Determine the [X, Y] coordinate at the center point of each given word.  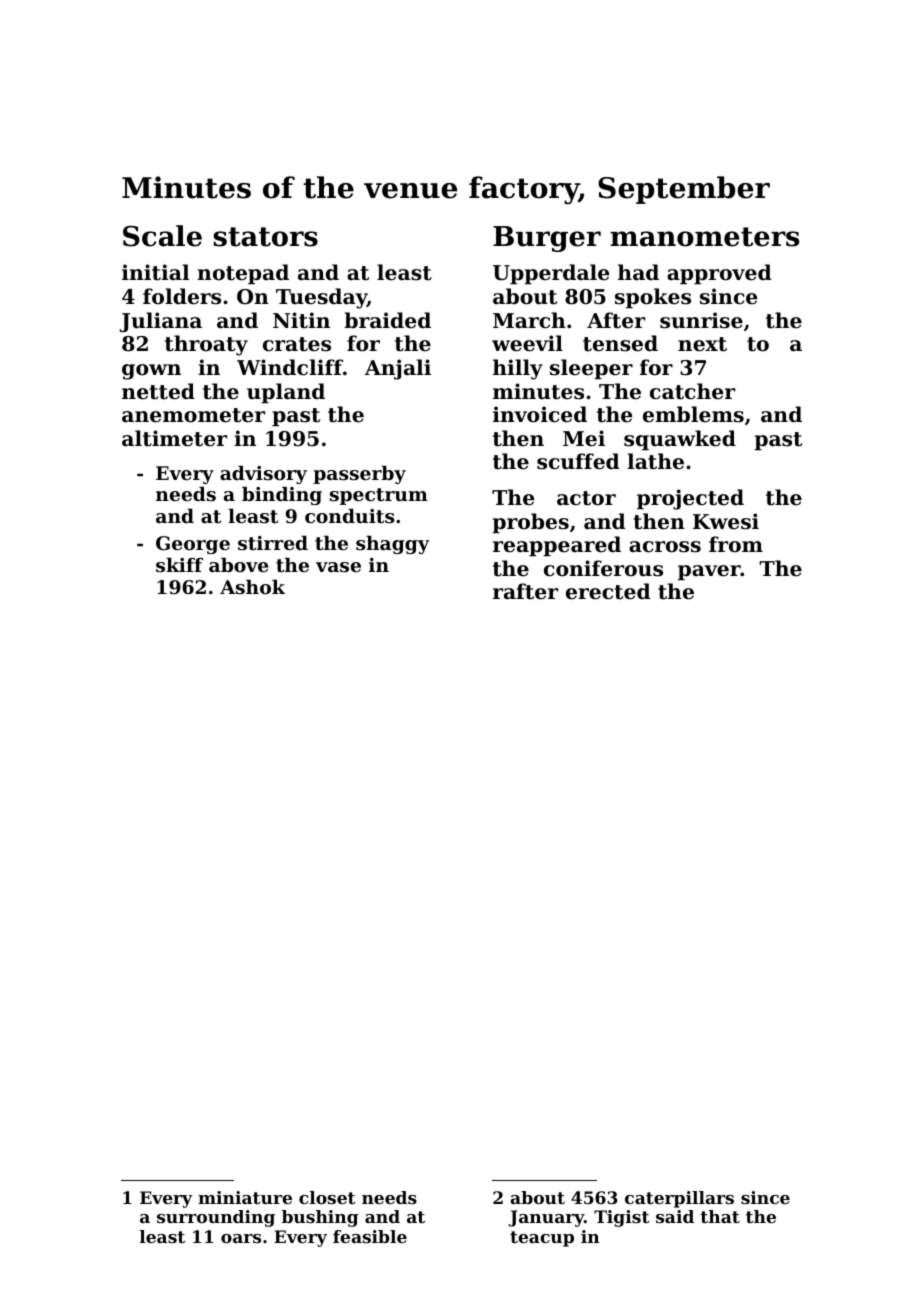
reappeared [557, 546]
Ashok [252, 587]
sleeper [591, 369]
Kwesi [726, 521]
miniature [245, 1197]
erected [608, 591]
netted [158, 391]
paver [709, 572]
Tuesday [321, 298]
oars [241, 1238]
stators [265, 237]
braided [387, 320]
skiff [179, 565]
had [638, 272]
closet [327, 1197]
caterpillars [679, 1199]
